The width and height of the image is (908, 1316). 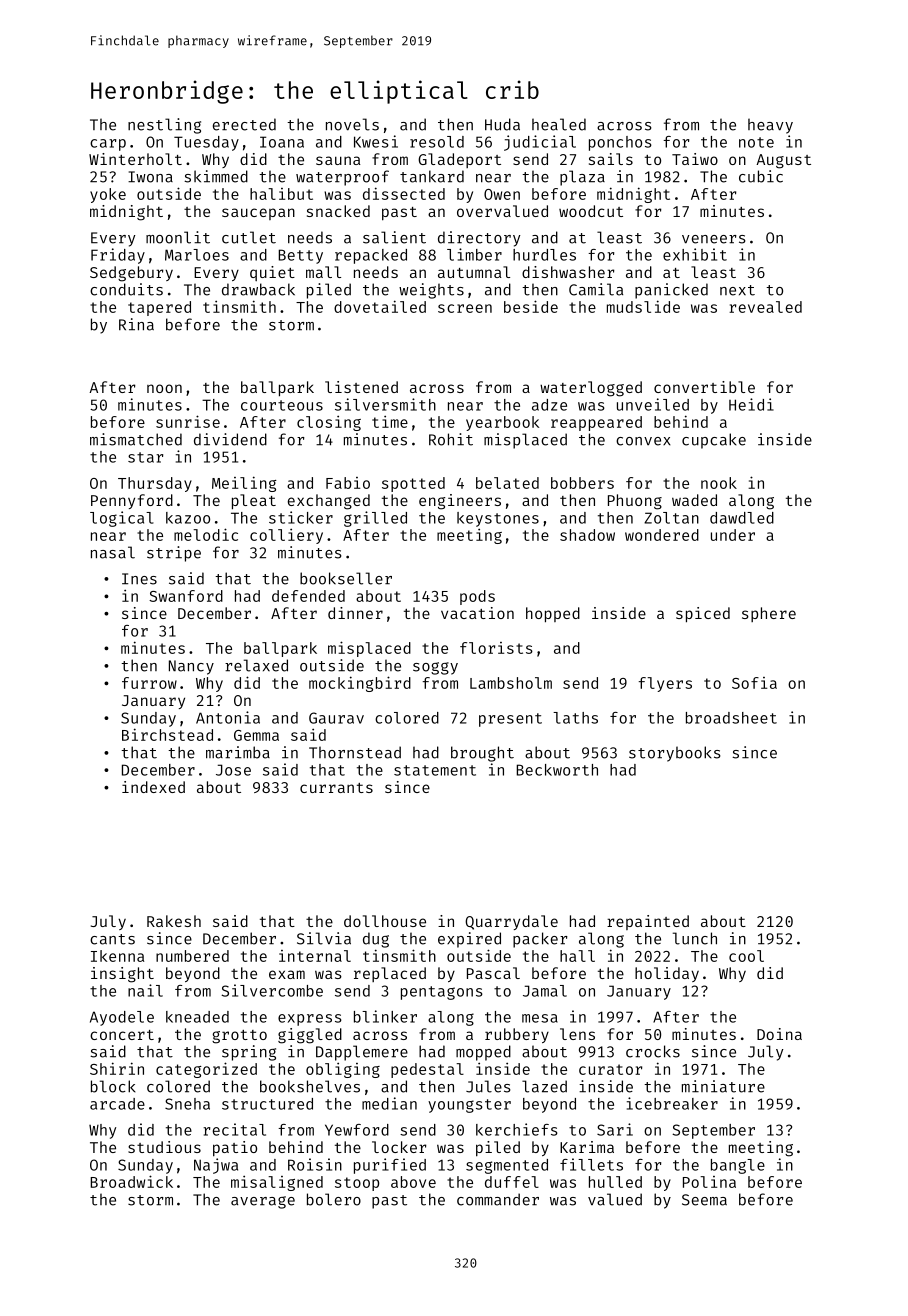 I want to click on nestling, so click(x=164, y=126).
